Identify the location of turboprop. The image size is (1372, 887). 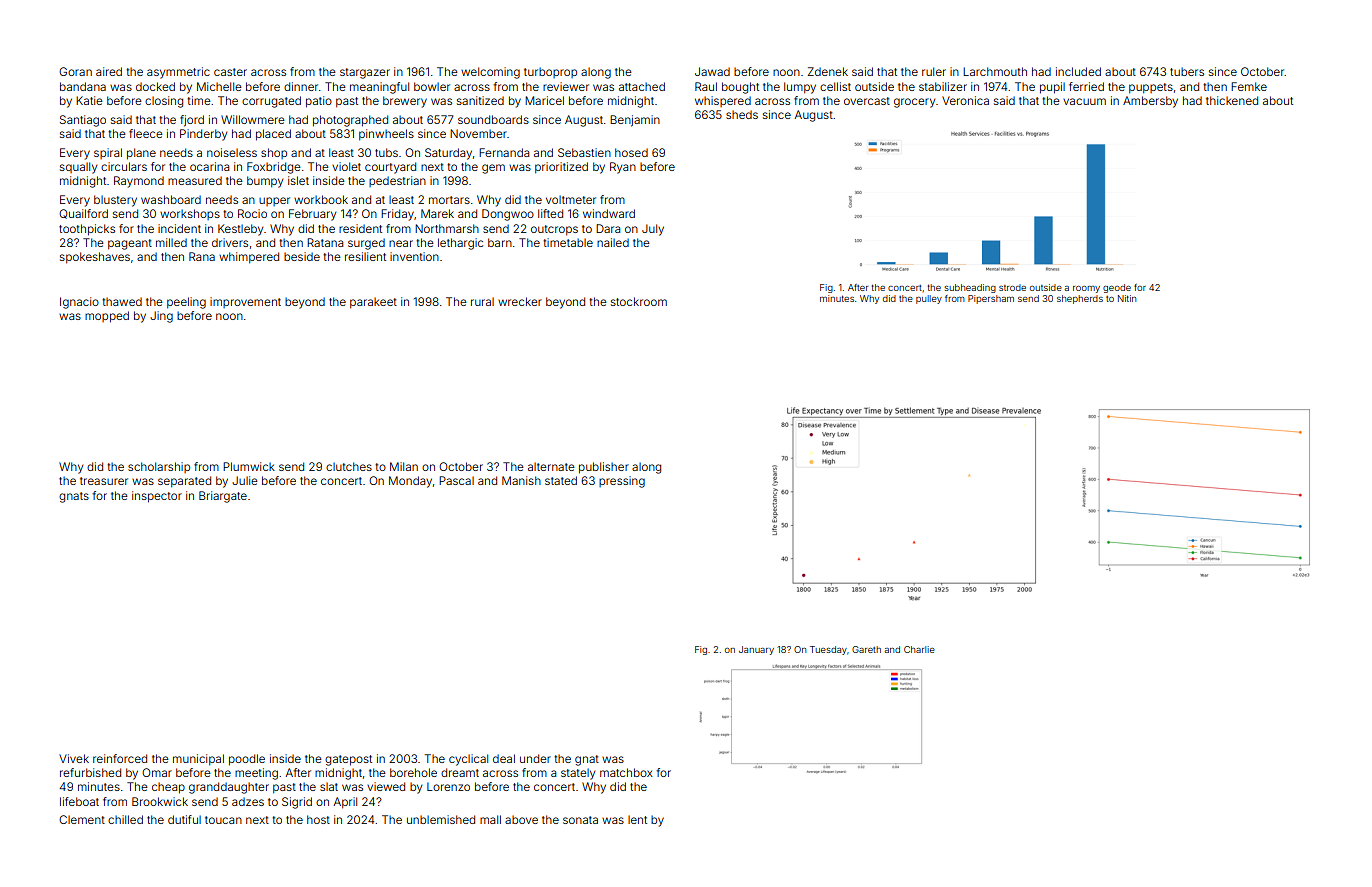
(550, 72).
